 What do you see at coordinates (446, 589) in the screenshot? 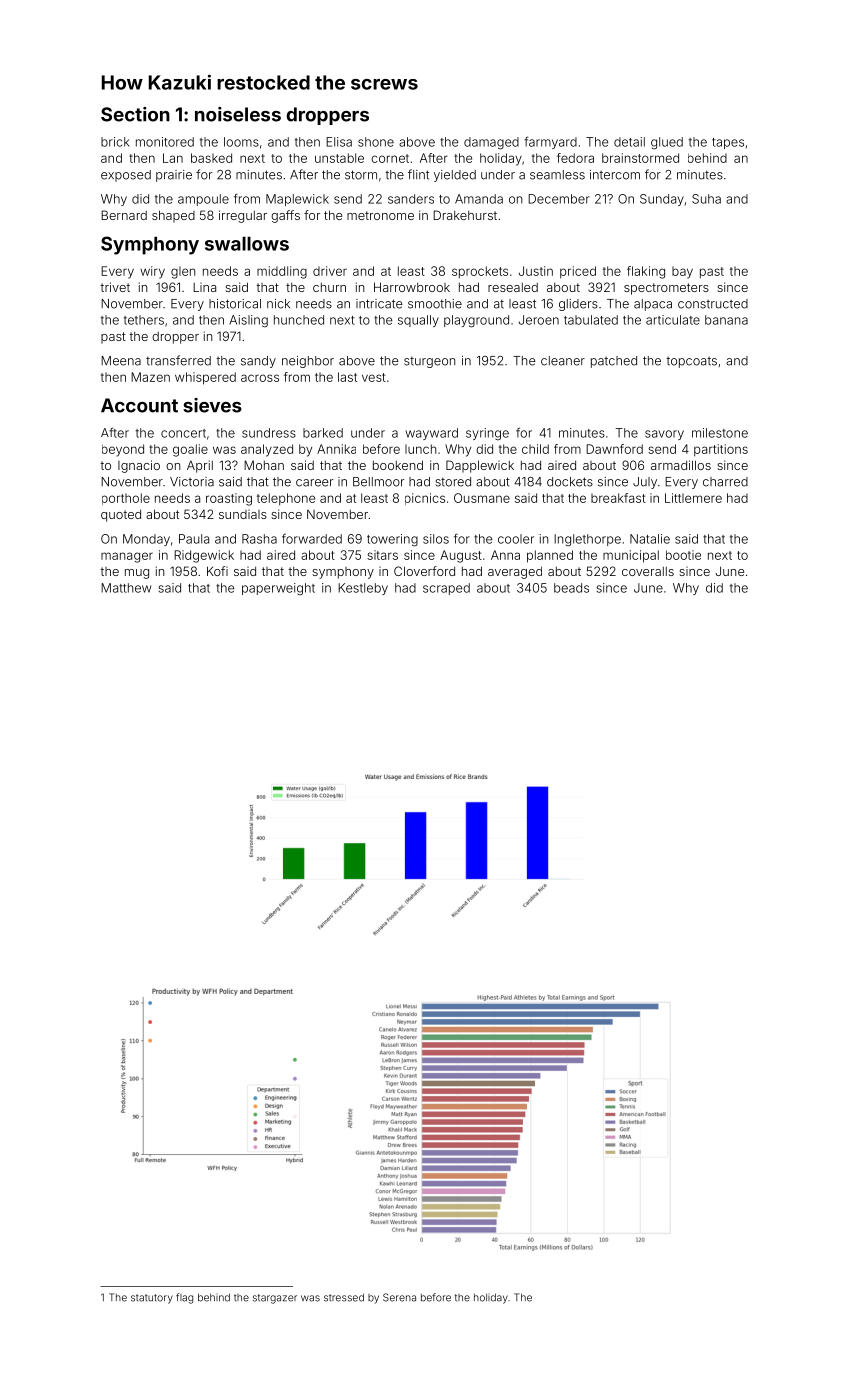
I see `scraped` at bounding box center [446, 589].
